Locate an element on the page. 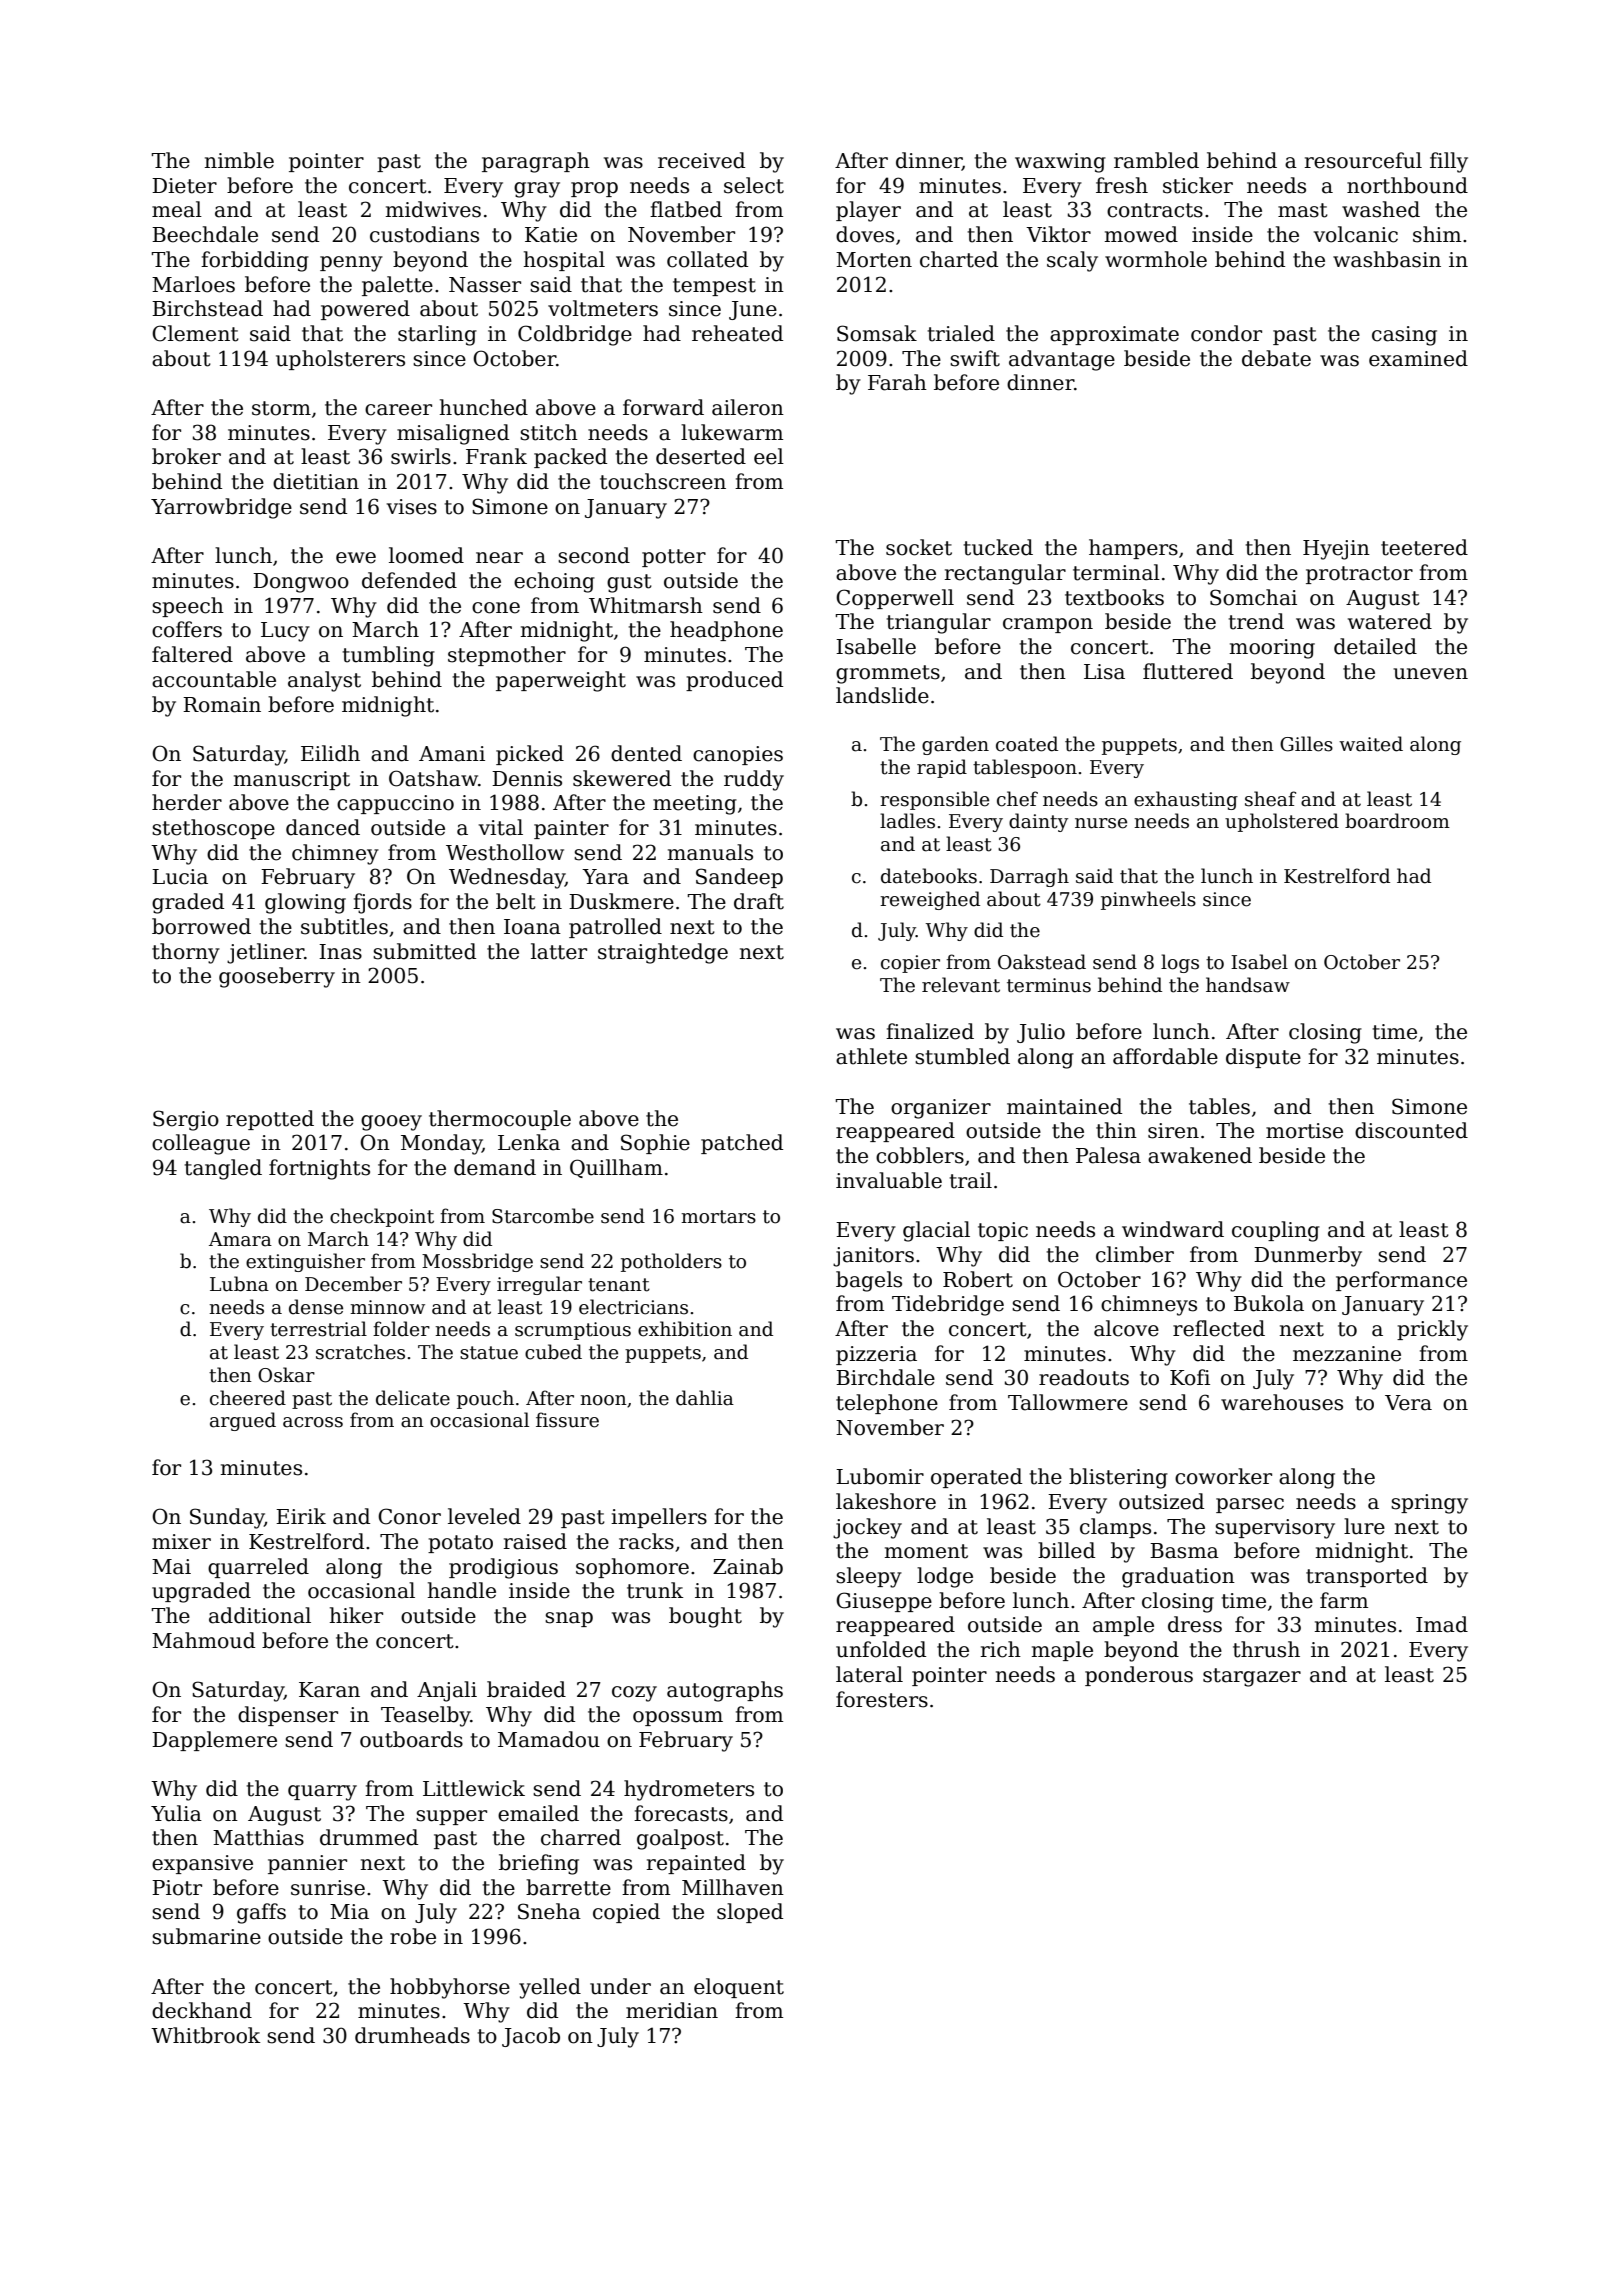  drumheads is located at coordinates (412, 2035).
